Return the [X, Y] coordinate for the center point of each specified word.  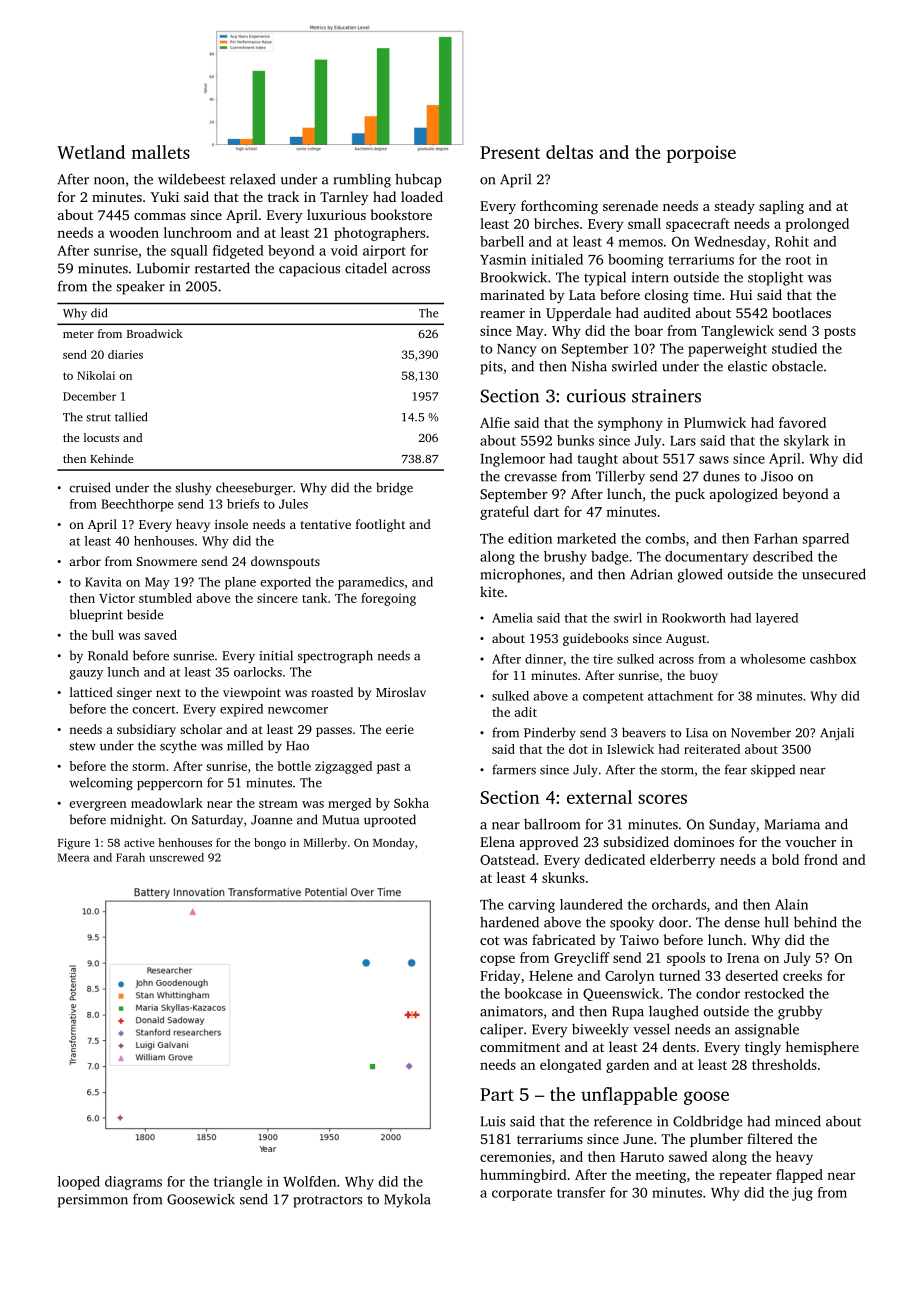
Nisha [589, 366]
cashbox [833, 659]
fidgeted [238, 252]
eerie [400, 729]
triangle [238, 1183]
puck [690, 495]
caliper [501, 1030]
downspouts [285, 562]
